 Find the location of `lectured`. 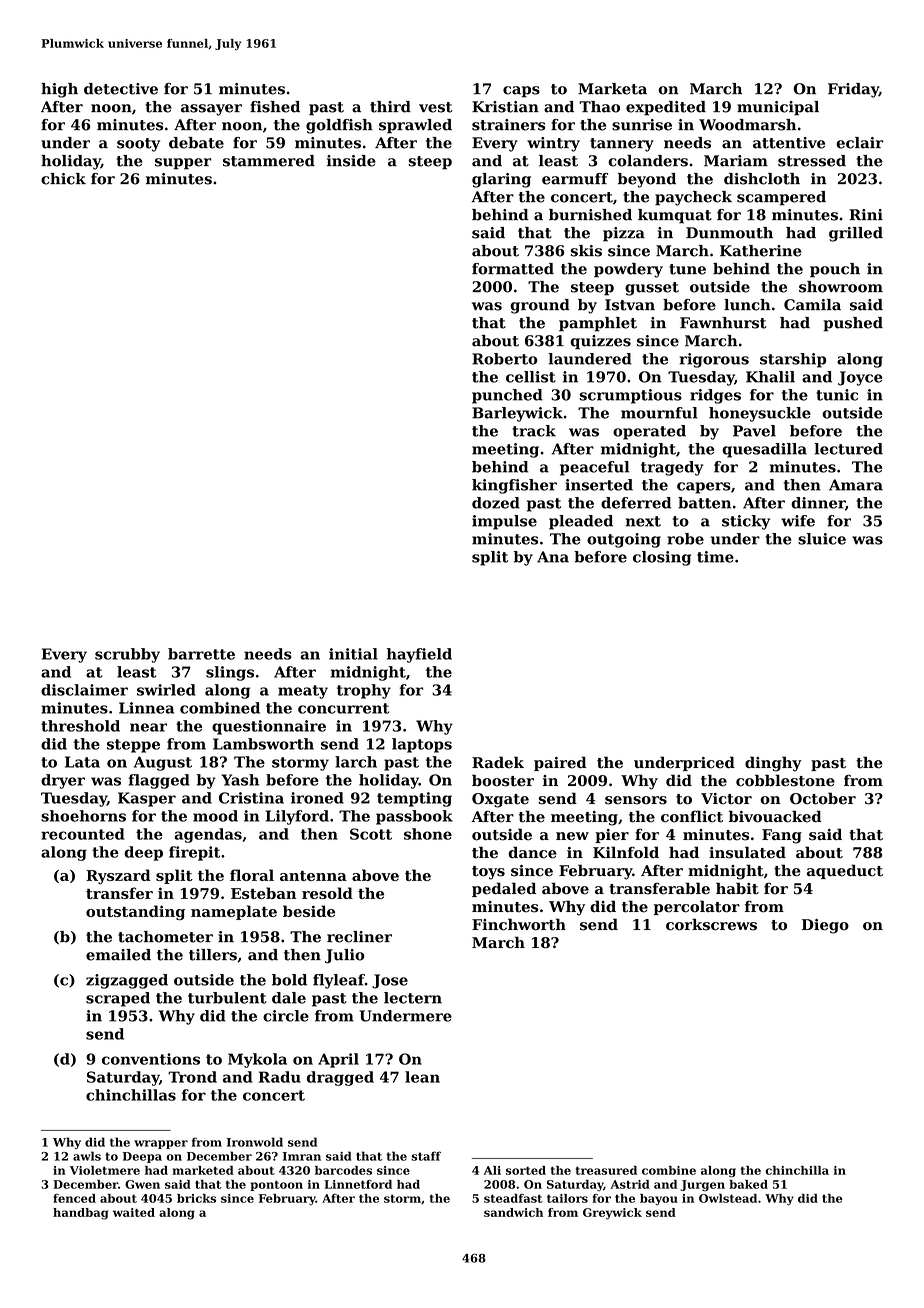

lectured is located at coordinates (848, 449).
